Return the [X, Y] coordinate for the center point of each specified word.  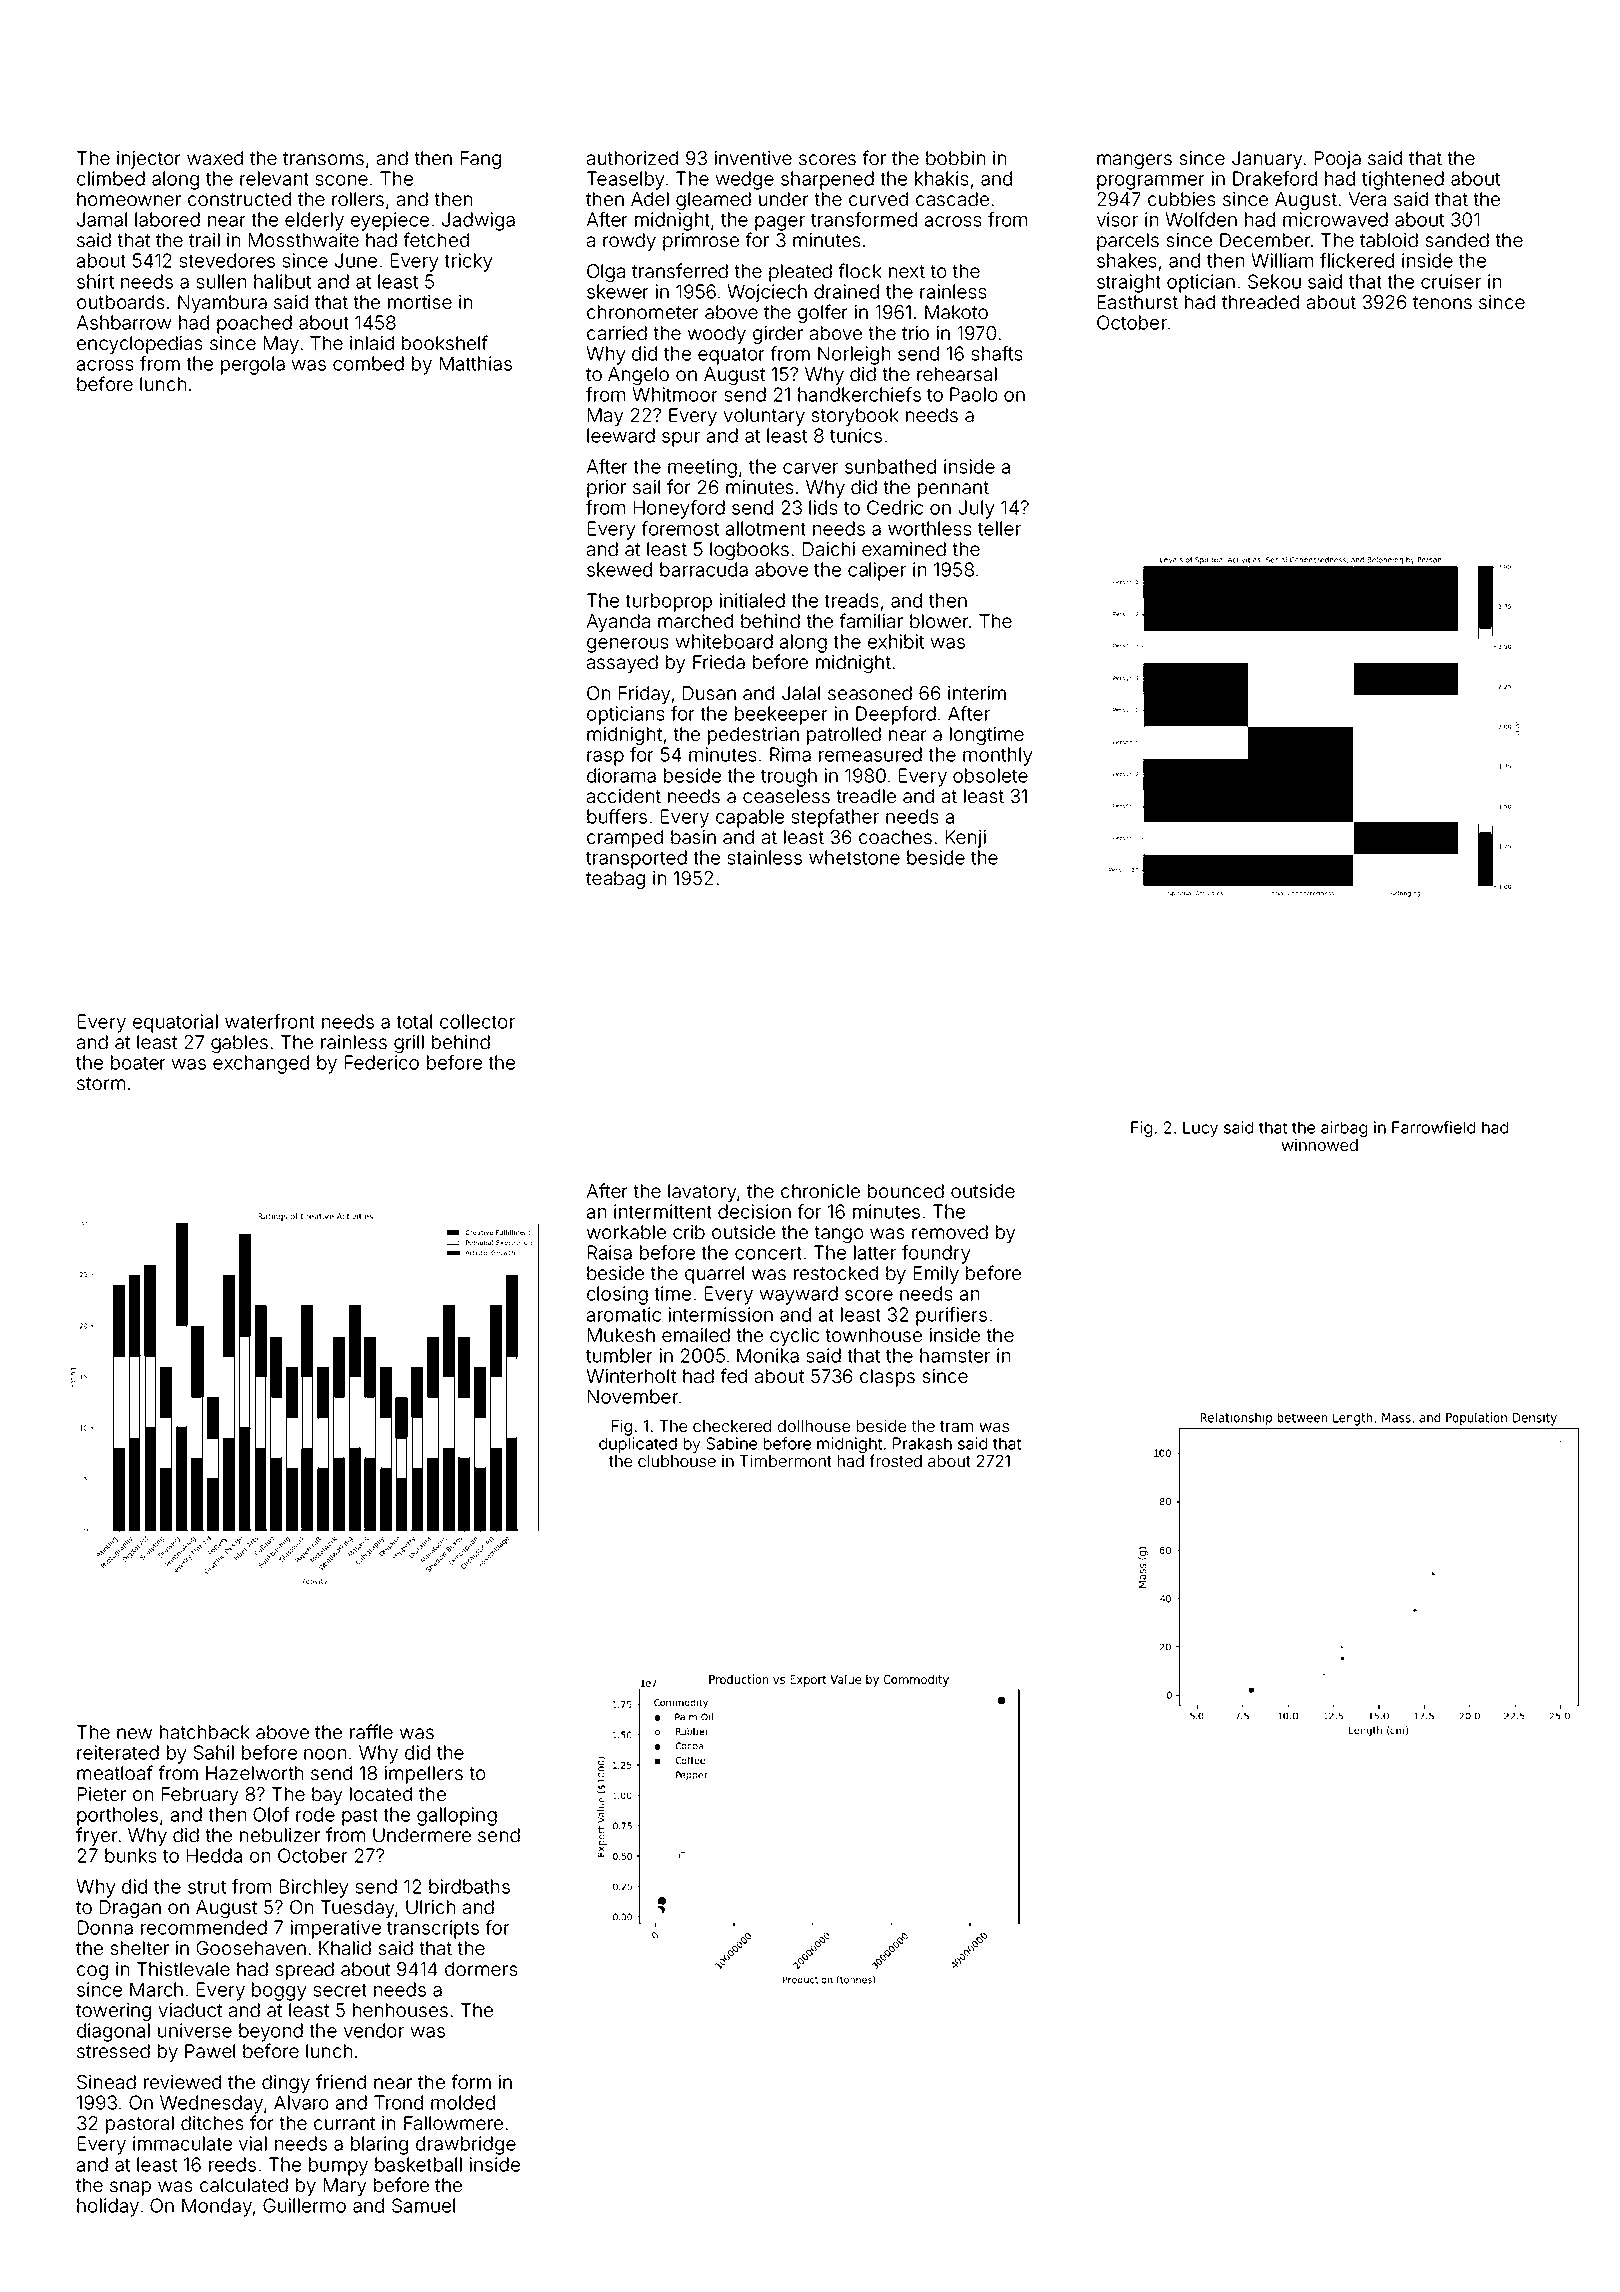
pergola [253, 365]
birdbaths [469, 1886]
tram [956, 1426]
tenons [1442, 302]
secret [340, 1990]
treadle [866, 796]
